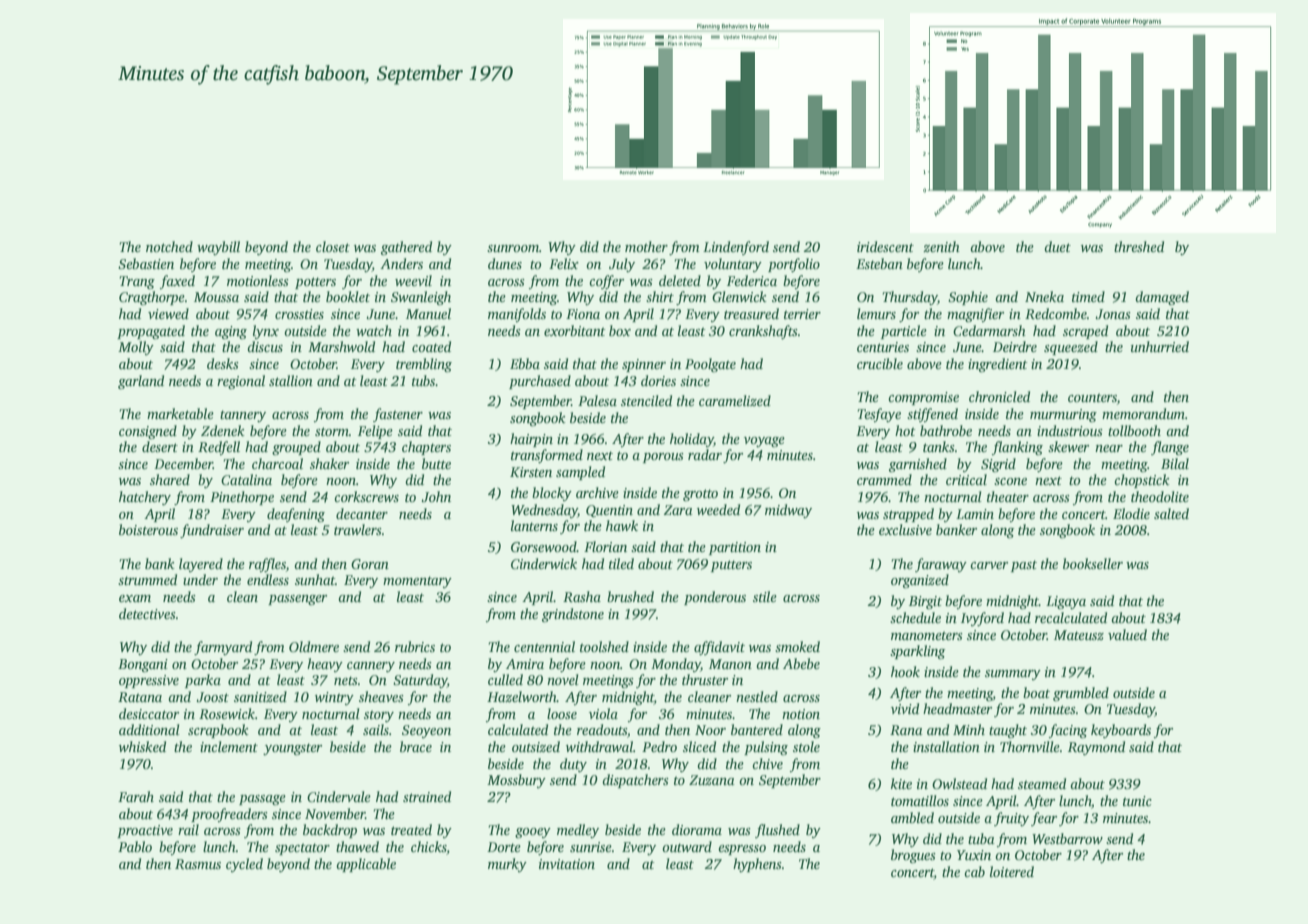 The image size is (1308, 924). I want to click on proactive, so click(145, 831).
